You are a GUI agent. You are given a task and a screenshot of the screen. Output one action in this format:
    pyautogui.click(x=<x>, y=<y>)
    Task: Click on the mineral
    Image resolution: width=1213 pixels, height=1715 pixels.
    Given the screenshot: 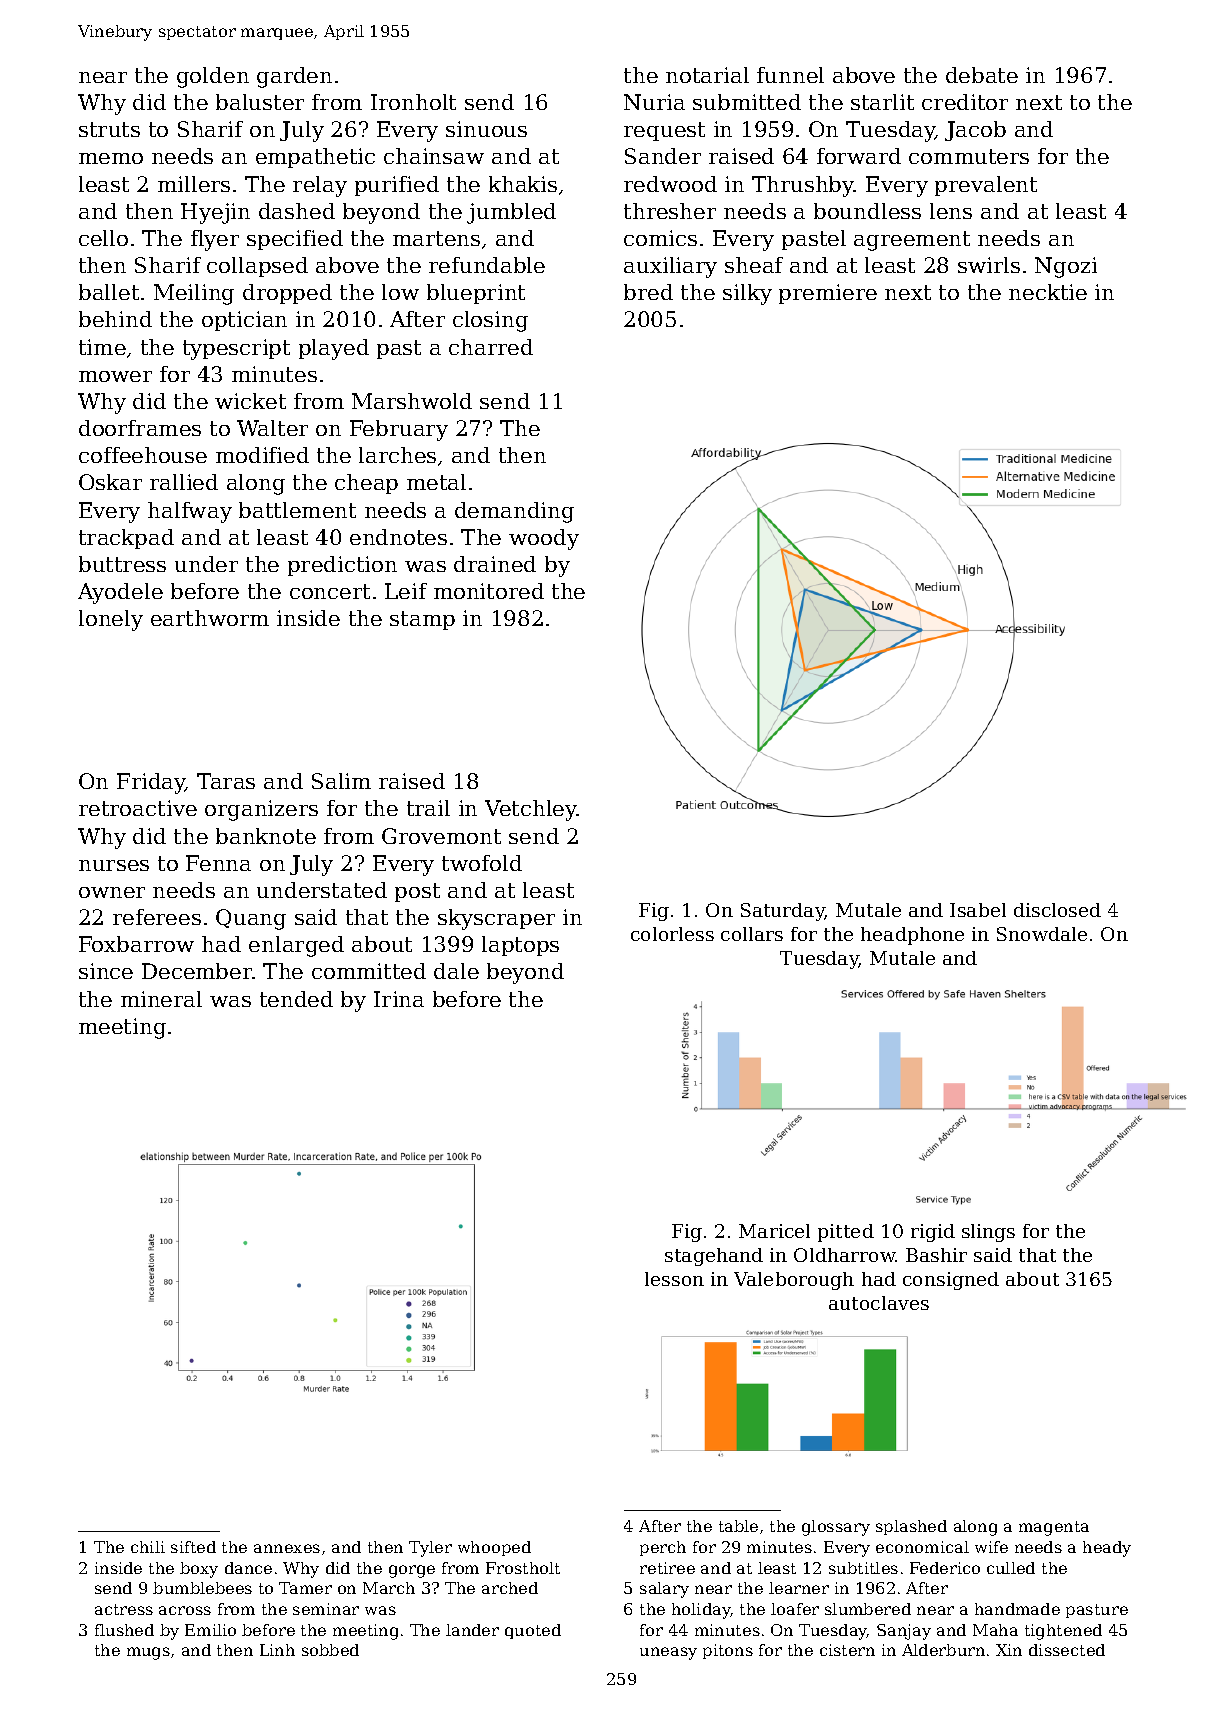 What is the action you would take?
    pyautogui.click(x=161, y=999)
